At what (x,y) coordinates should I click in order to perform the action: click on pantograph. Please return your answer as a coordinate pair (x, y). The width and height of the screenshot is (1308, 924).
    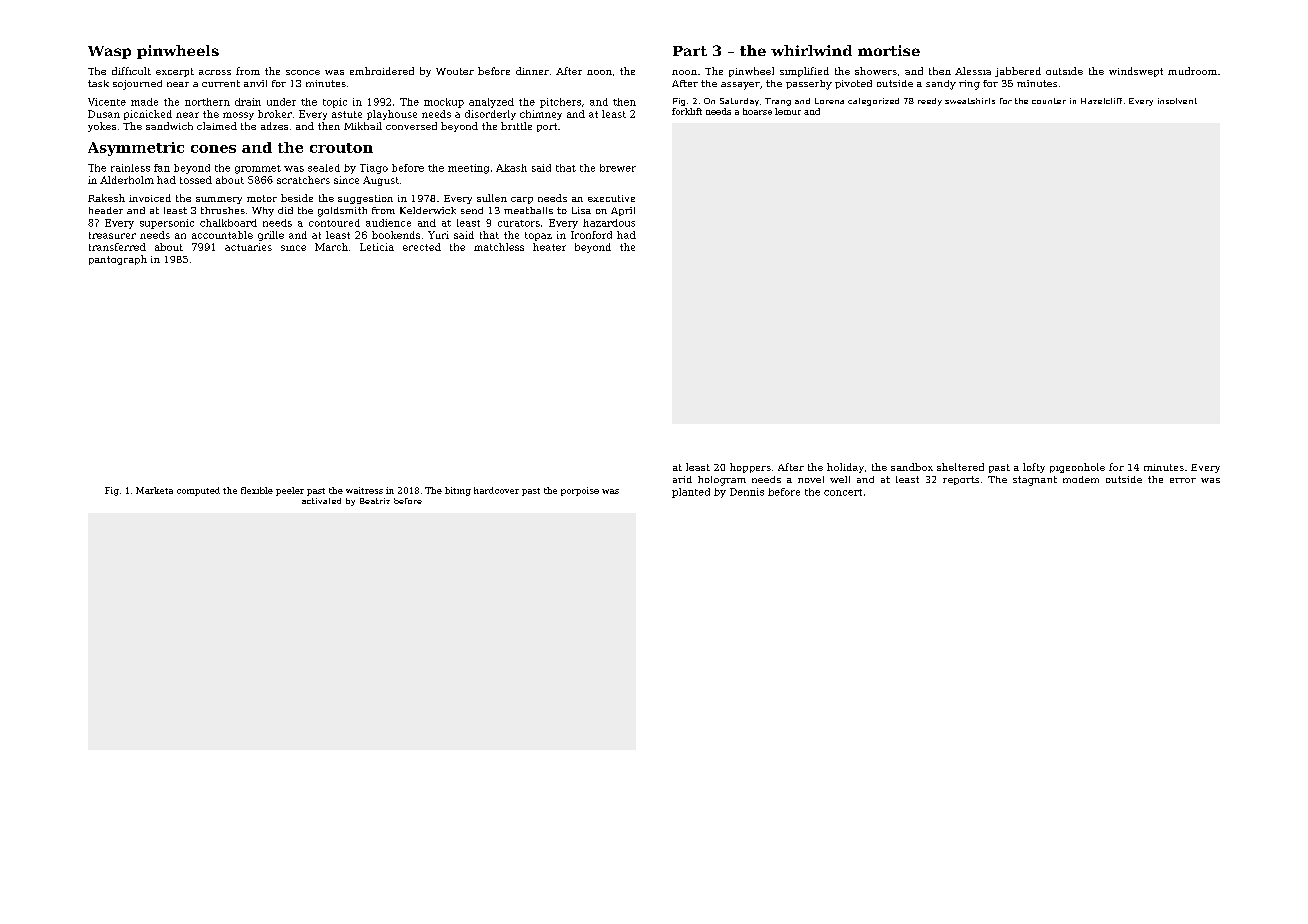
    Looking at the image, I should click on (118, 260).
